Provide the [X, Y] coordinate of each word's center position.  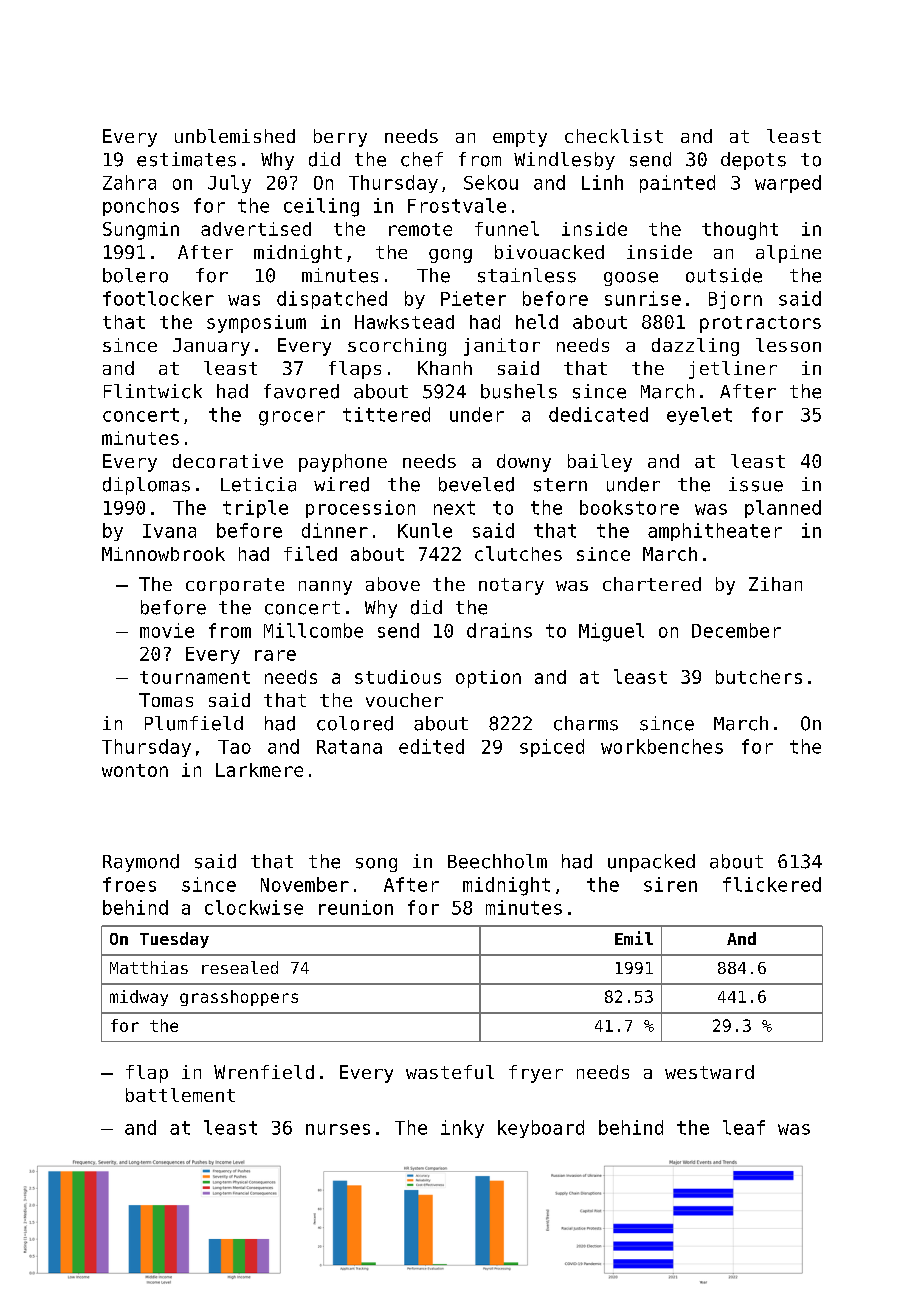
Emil [634, 938]
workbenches [662, 746]
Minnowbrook [163, 554]
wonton [135, 770]
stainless [527, 275]
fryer [536, 1074]
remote [420, 229]
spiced [552, 748]
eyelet [699, 416]
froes [129, 884]
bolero [135, 275]
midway [139, 998]
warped [788, 184]
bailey [600, 463]
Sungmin [141, 231]
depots [753, 161]
